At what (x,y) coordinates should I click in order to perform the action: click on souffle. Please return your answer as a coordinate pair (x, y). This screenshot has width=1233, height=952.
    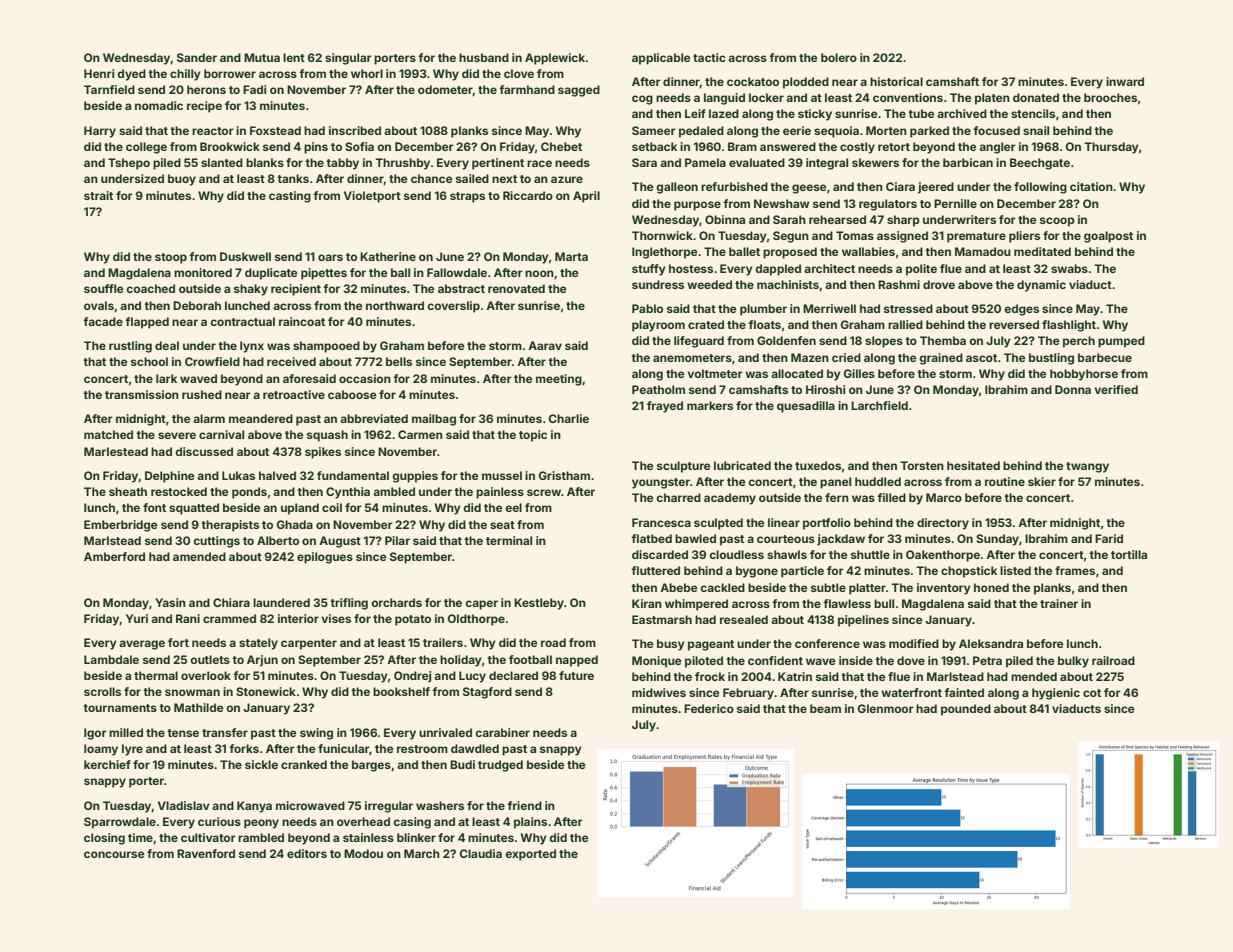
    Looking at the image, I should click on (104, 288).
